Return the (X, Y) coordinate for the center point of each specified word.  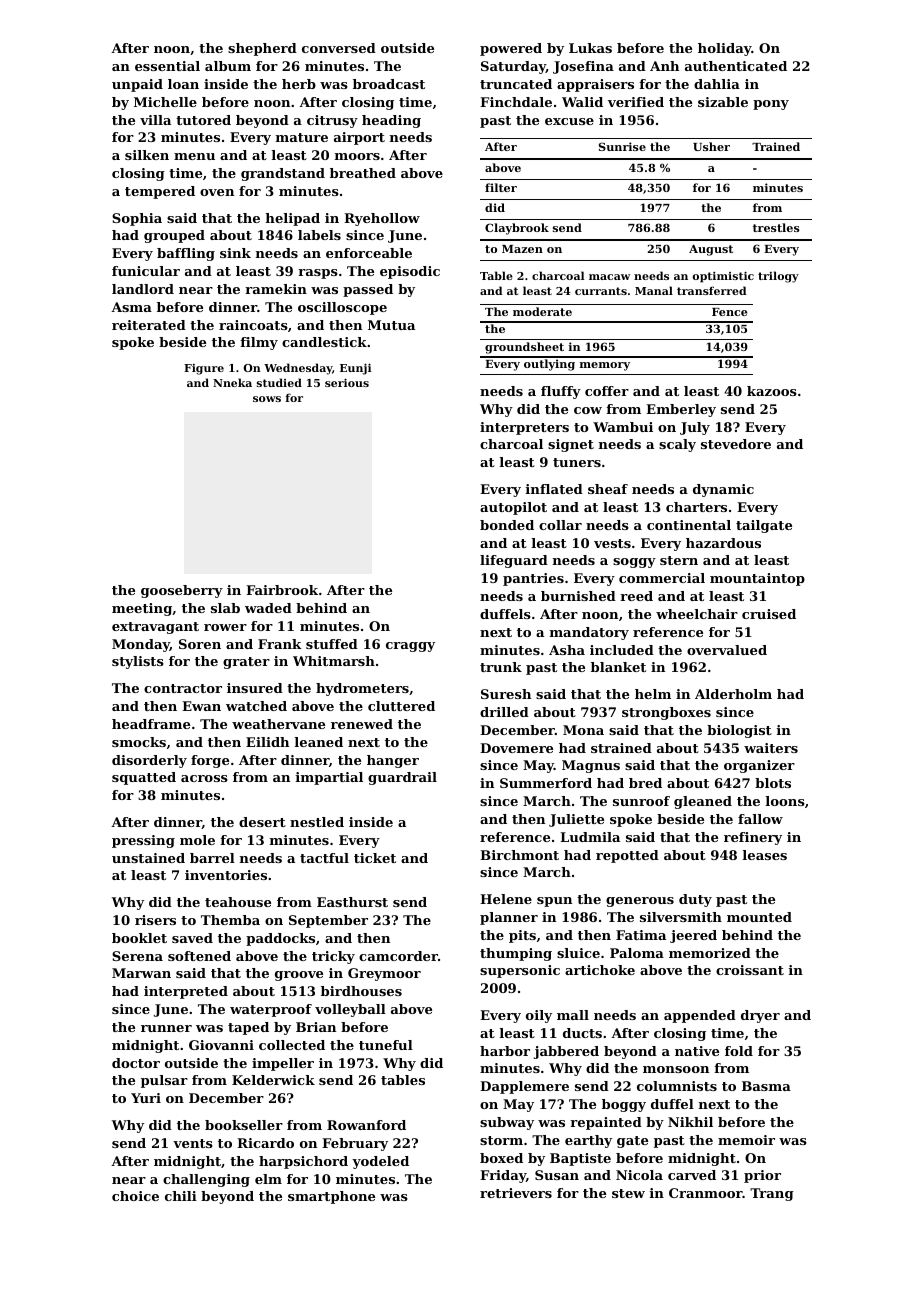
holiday (724, 49)
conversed (339, 48)
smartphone (331, 1197)
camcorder (398, 956)
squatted (144, 778)
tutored (203, 120)
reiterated (149, 325)
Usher (711, 146)
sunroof (641, 801)
